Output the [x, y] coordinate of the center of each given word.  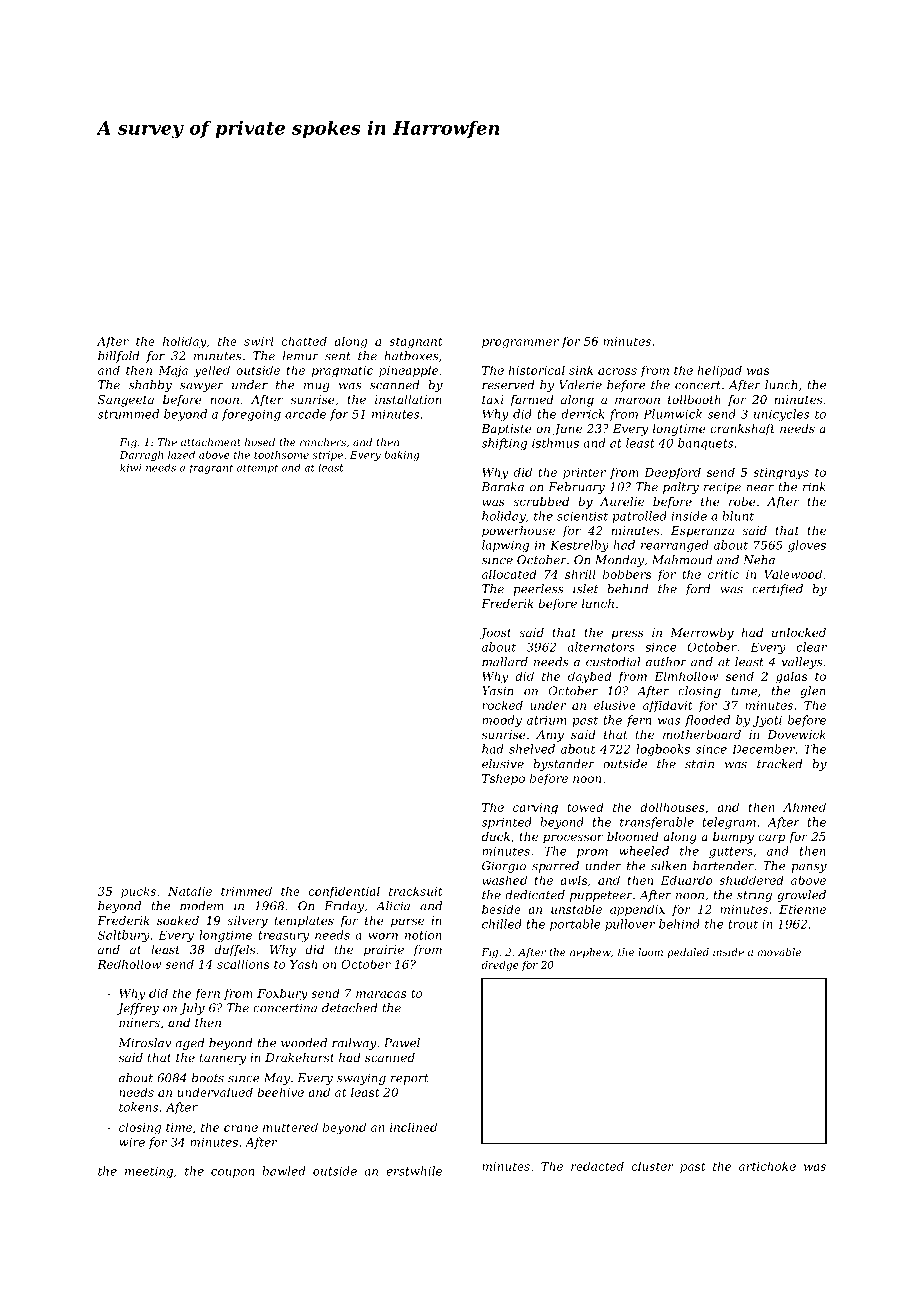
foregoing [251, 415]
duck [496, 836]
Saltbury [124, 936]
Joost [495, 634]
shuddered [751, 880]
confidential [344, 892]
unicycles [781, 415]
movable [779, 952]
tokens [138, 1107]
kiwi [130, 467]
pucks [138, 892]
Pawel [402, 1043]
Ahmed [804, 807]
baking [402, 456]
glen [813, 692]
